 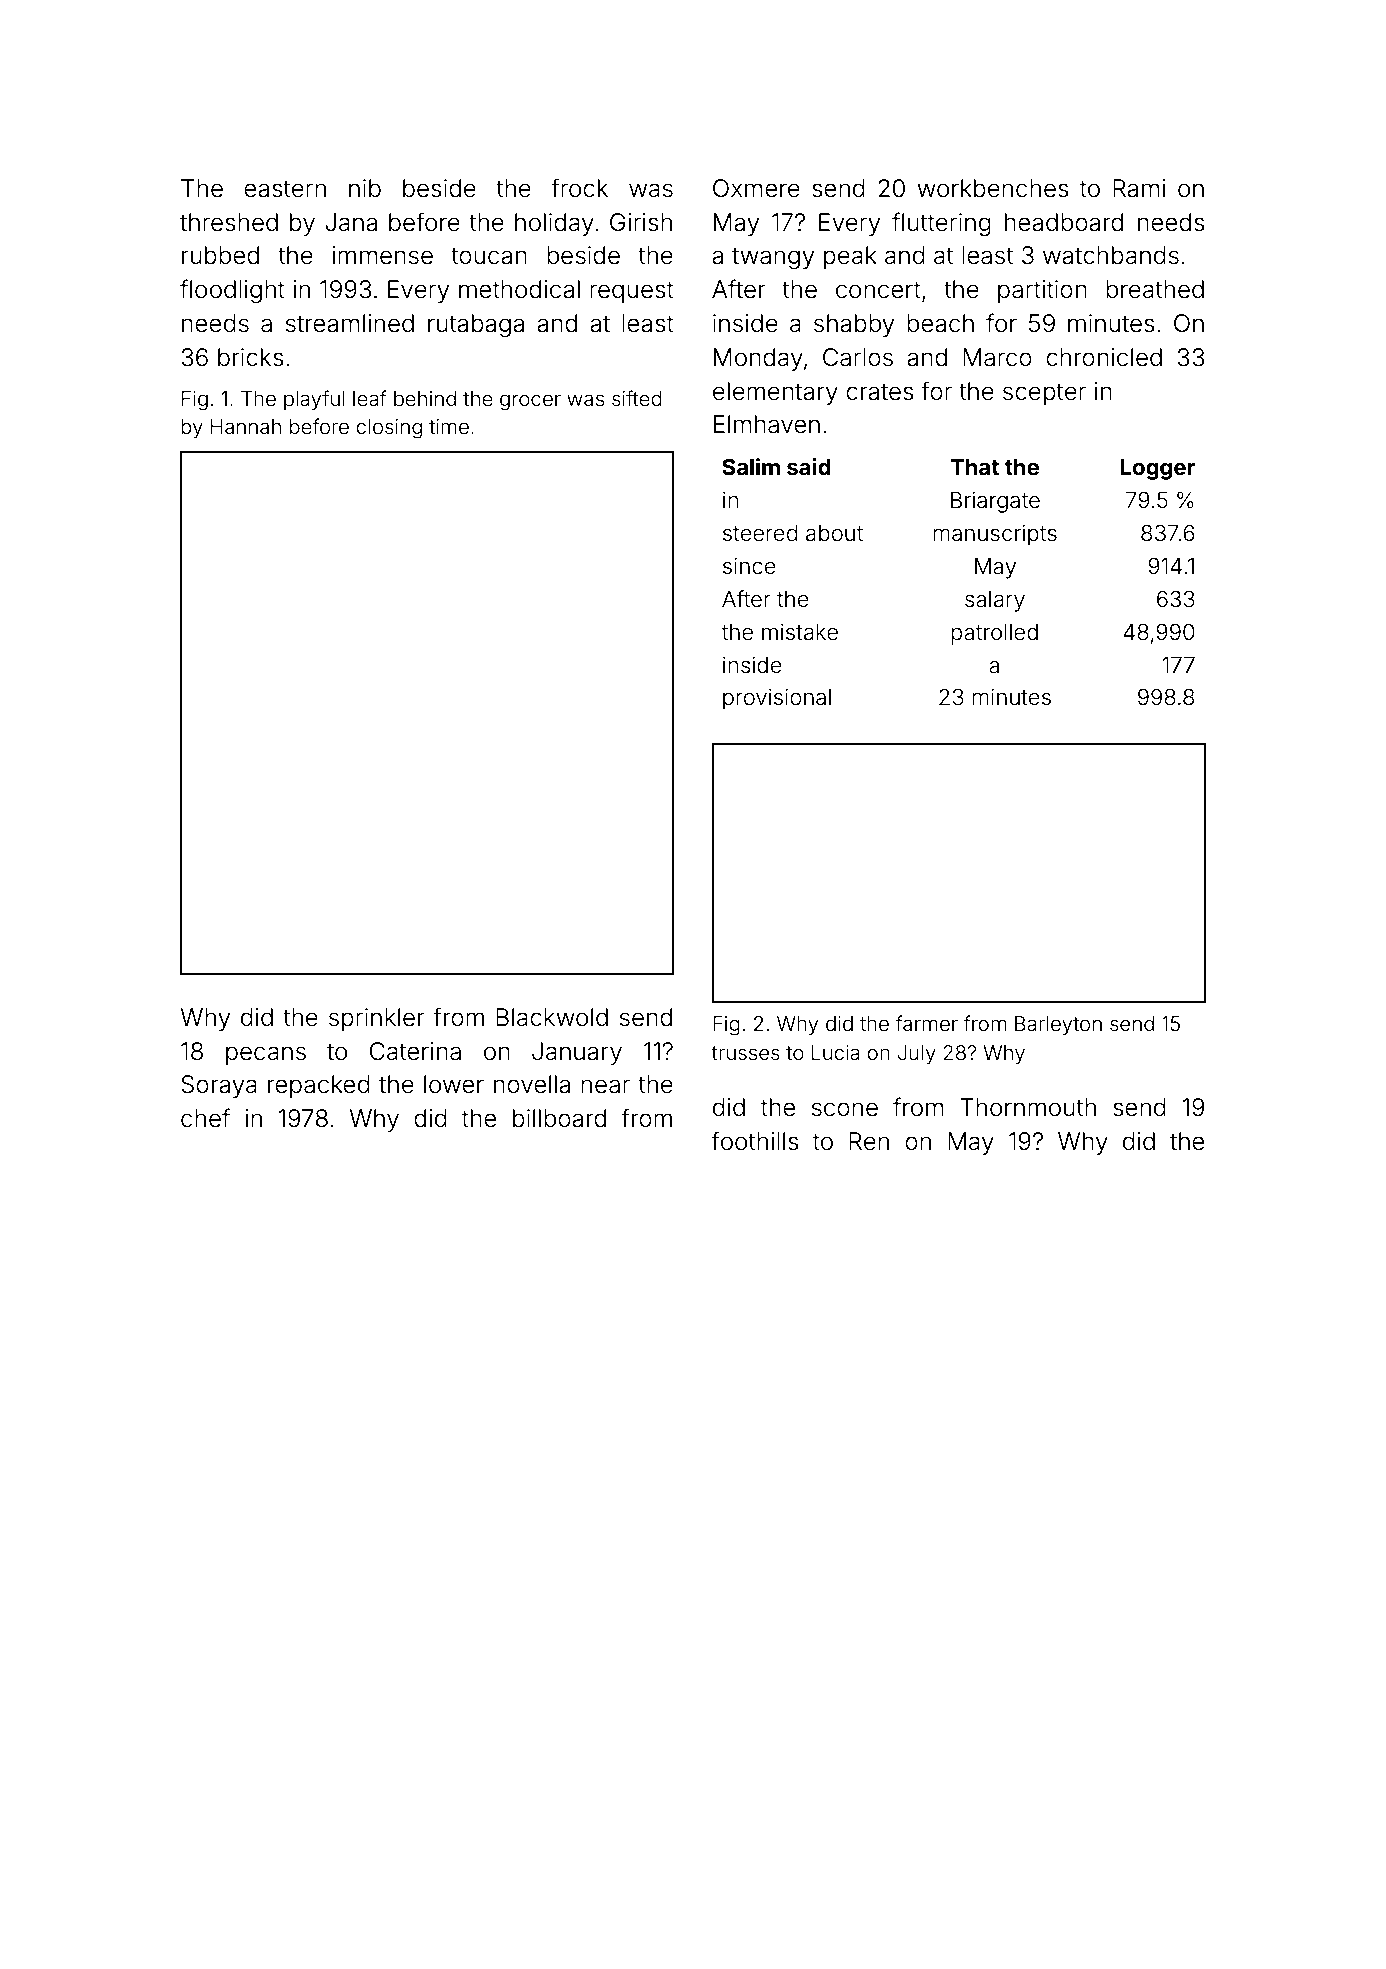 What do you see at coordinates (755, 1141) in the image?
I see `foothills` at bounding box center [755, 1141].
